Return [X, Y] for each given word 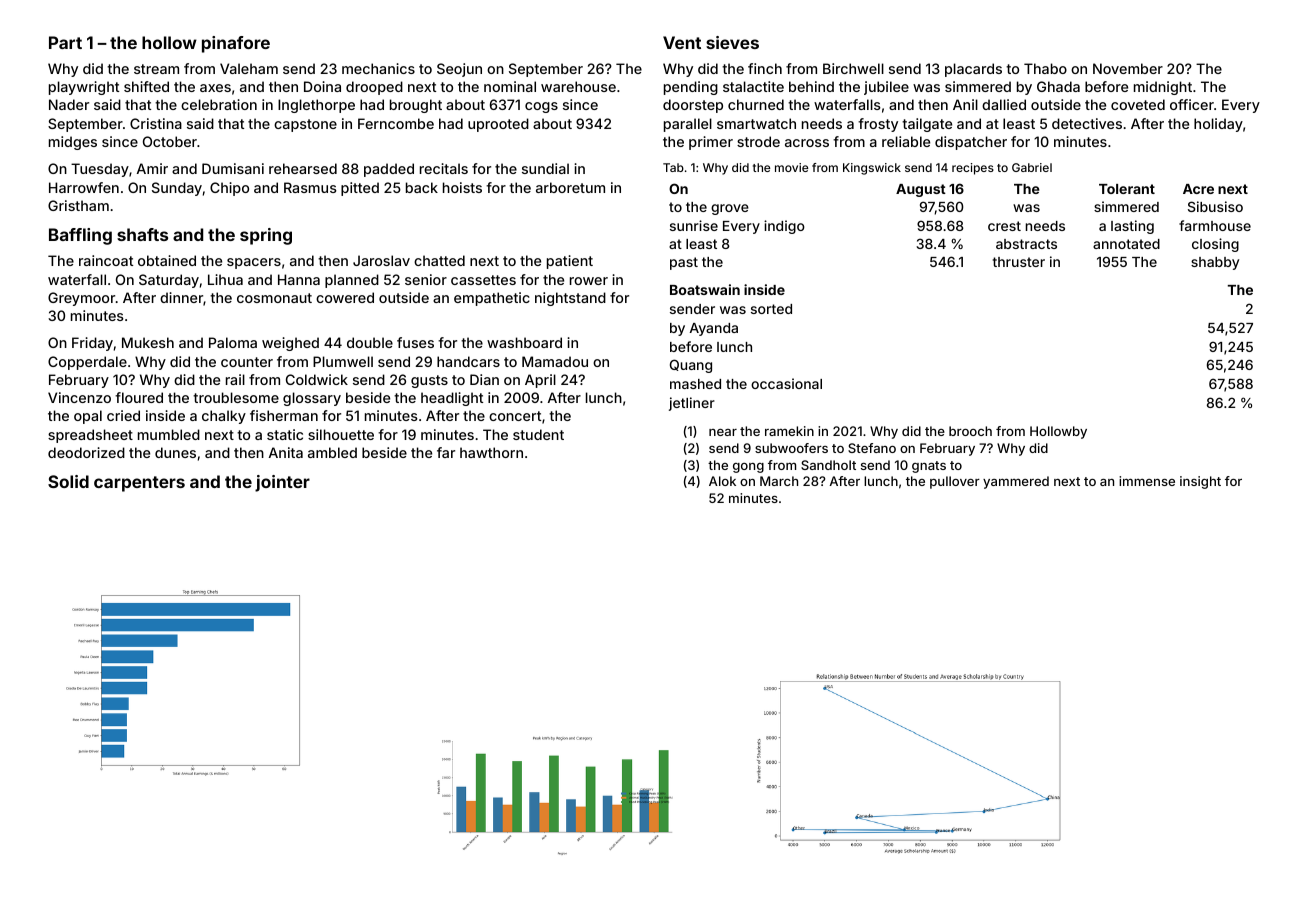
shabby [1215, 263]
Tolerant [1127, 189]
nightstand [570, 299]
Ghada [1058, 86]
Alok [722, 481]
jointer [282, 483]
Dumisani [233, 168]
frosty [878, 125]
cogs [541, 107]
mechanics [378, 68]
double [370, 342]
